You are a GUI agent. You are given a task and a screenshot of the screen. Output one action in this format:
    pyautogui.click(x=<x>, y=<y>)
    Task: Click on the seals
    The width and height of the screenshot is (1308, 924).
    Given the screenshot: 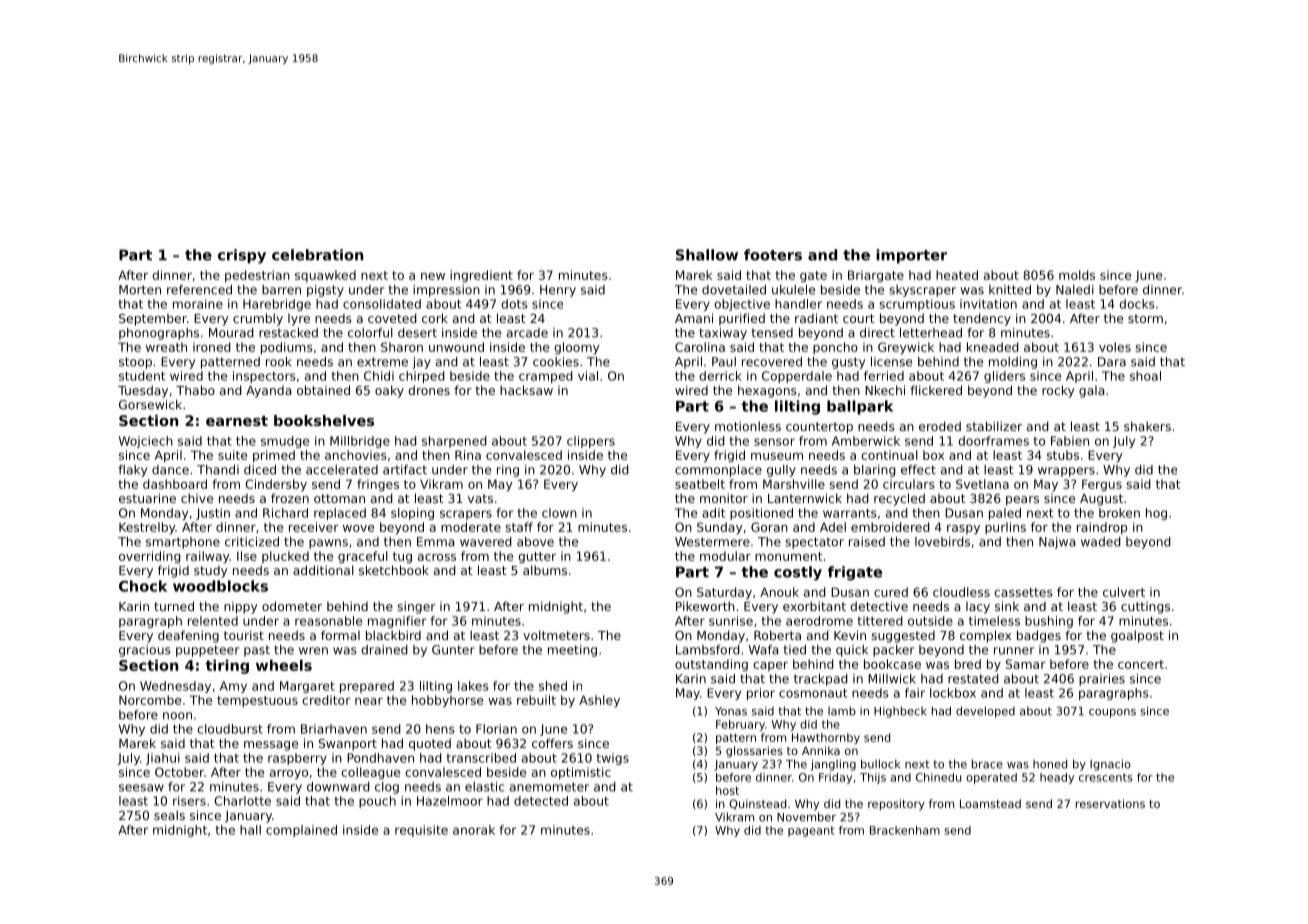 What is the action you would take?
    pyautogui.click(x=169, y=815)
